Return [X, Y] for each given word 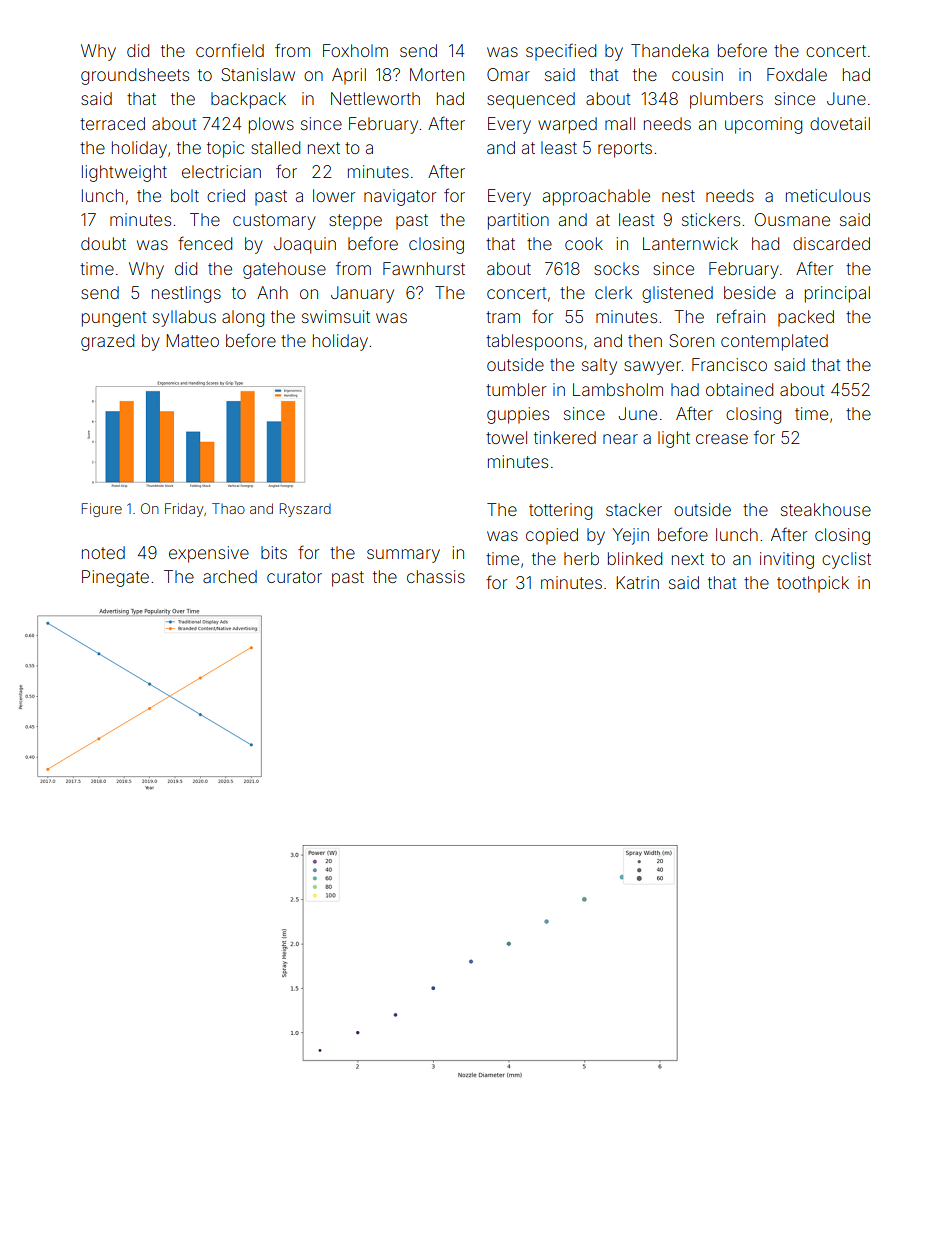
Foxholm [355, 50]
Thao [228, 508]
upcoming [763, 125]
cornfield [230, 50]
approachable [596, 197]
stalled [275, 147]
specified [561, 52]
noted [103, 552]
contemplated [774, 342]
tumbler [516, 389]
